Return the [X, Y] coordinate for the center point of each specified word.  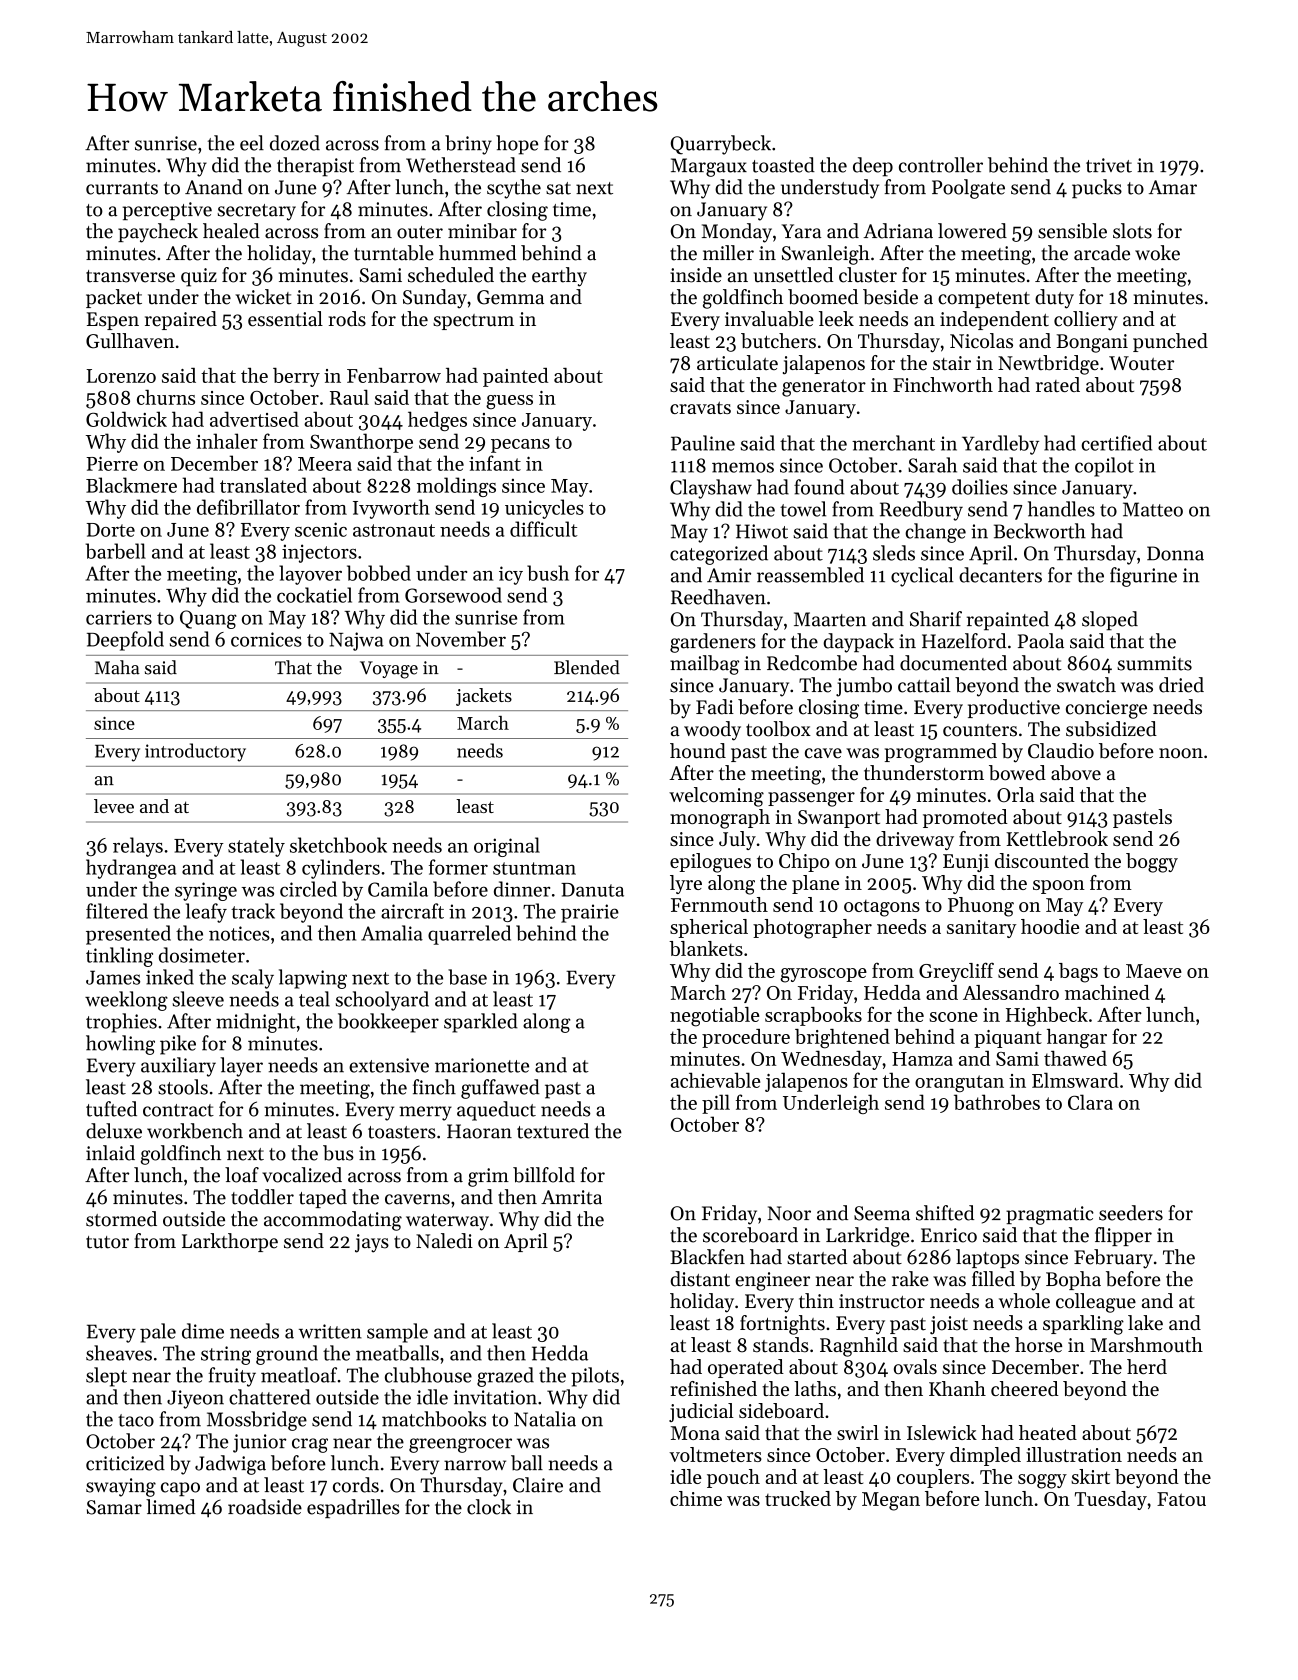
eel [252, 143]
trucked [798, 1498]
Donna [1175, 553]
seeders [1131, 1213]
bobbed [379, 573]
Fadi [715, 707]
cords [356, 1485]
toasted [783, 165]
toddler [262, 1197]
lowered [972, 231]
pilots [595, 1377]
